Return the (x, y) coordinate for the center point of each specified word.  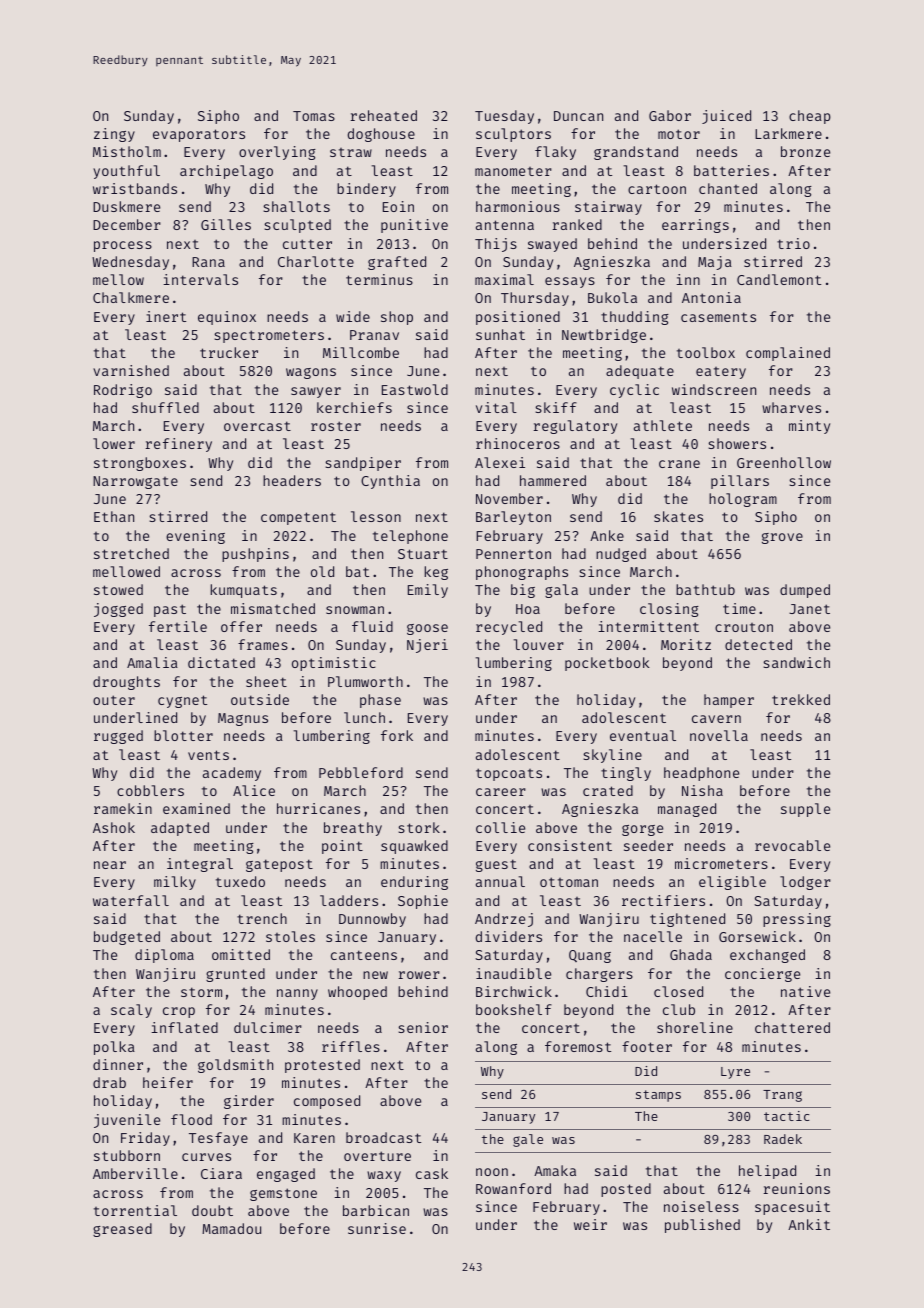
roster (336, 426)
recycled (509, 628)
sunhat (500, 334)
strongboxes (140, 464)
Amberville (135, 1173)
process (123, 246)
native (805, 991)
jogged (118, 610)
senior (423, 1027)
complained (788, 354)
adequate (640, 372)
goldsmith (235, 1066)
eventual (643, 735)
